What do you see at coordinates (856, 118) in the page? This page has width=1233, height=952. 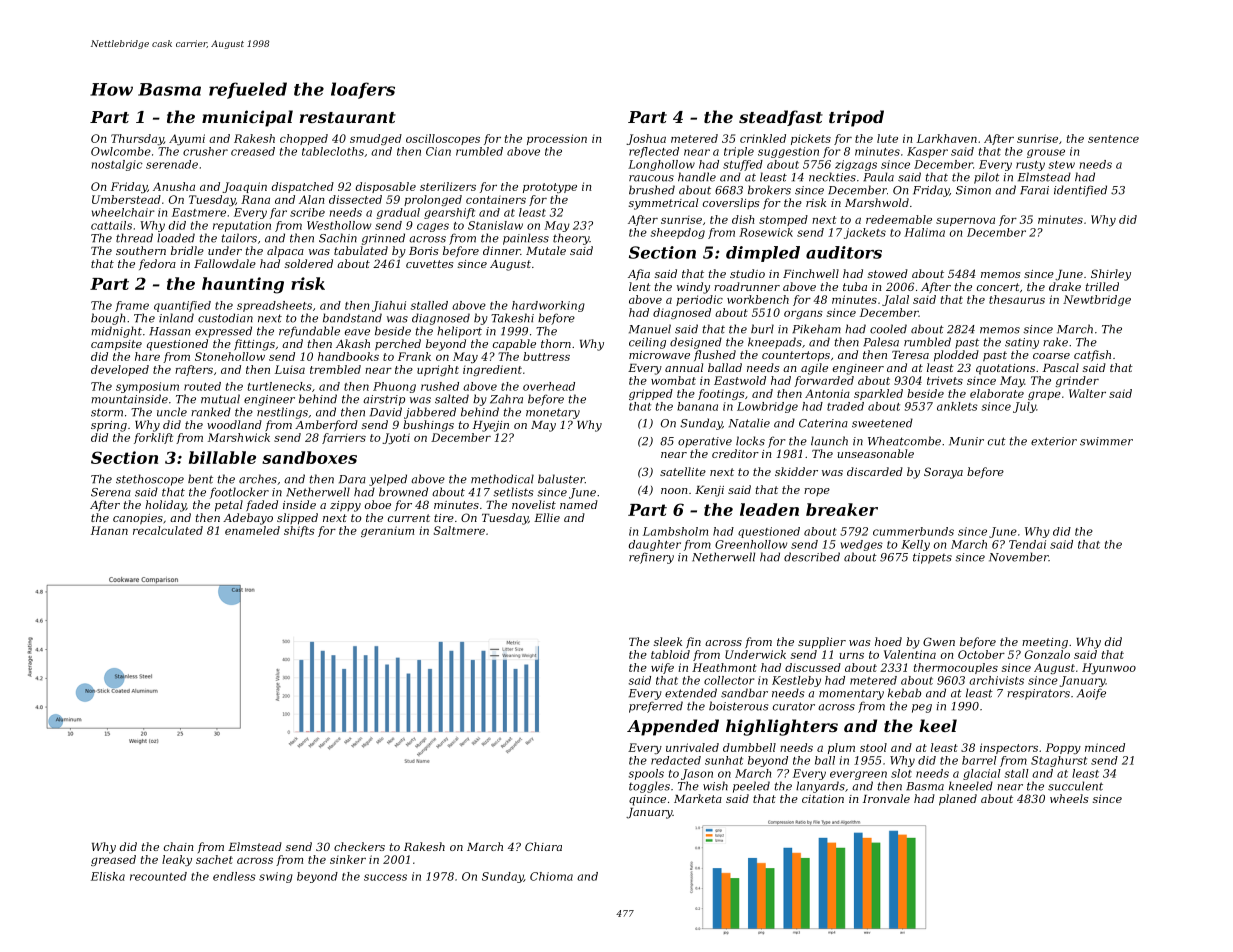 I see `tripod` at bounding box center [856, 118].
